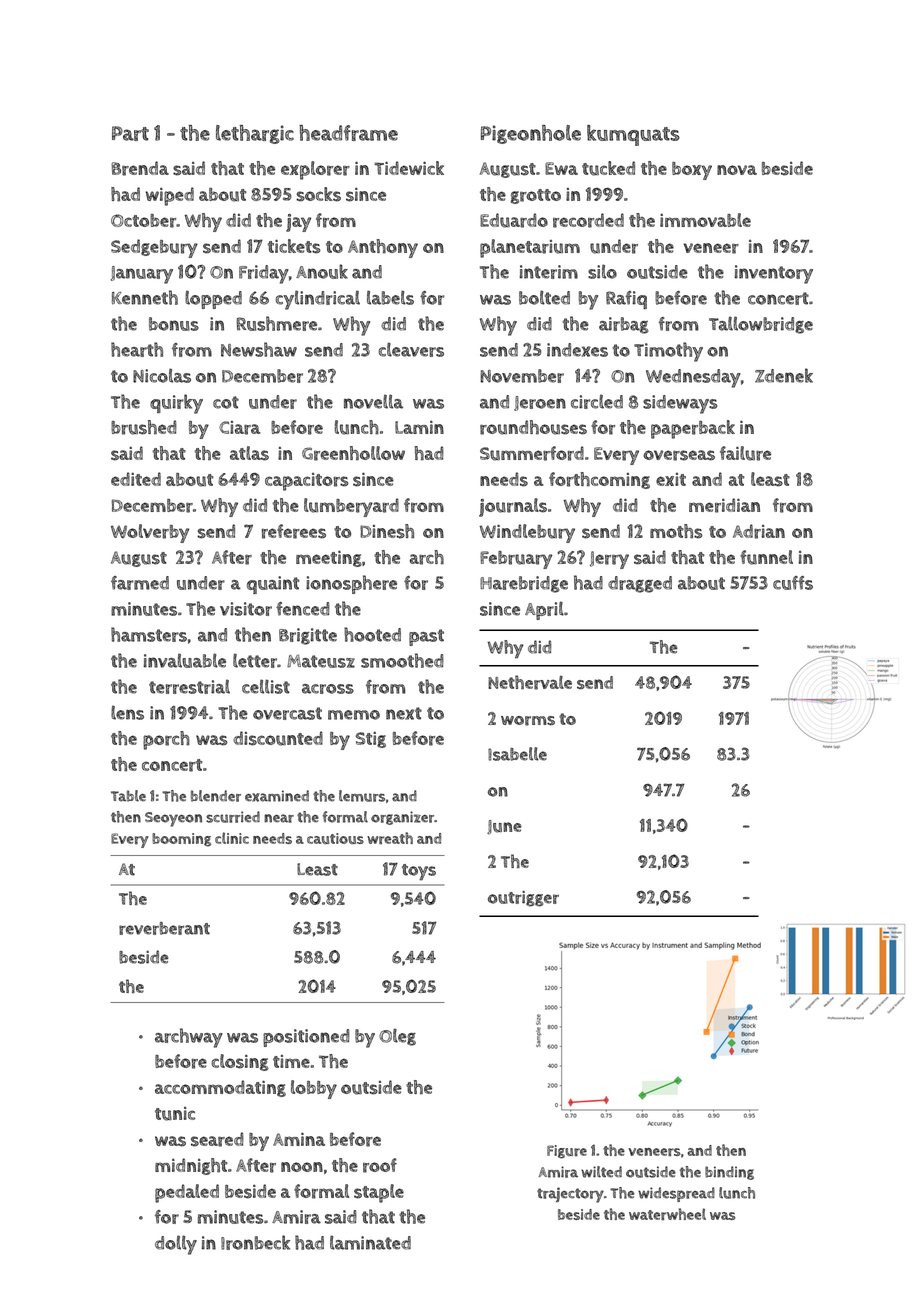 This screenshot has height=1308, width=924. Describe the element at coordinates (409, 168) in the screenshot. I see `Tidewick` at that location.
